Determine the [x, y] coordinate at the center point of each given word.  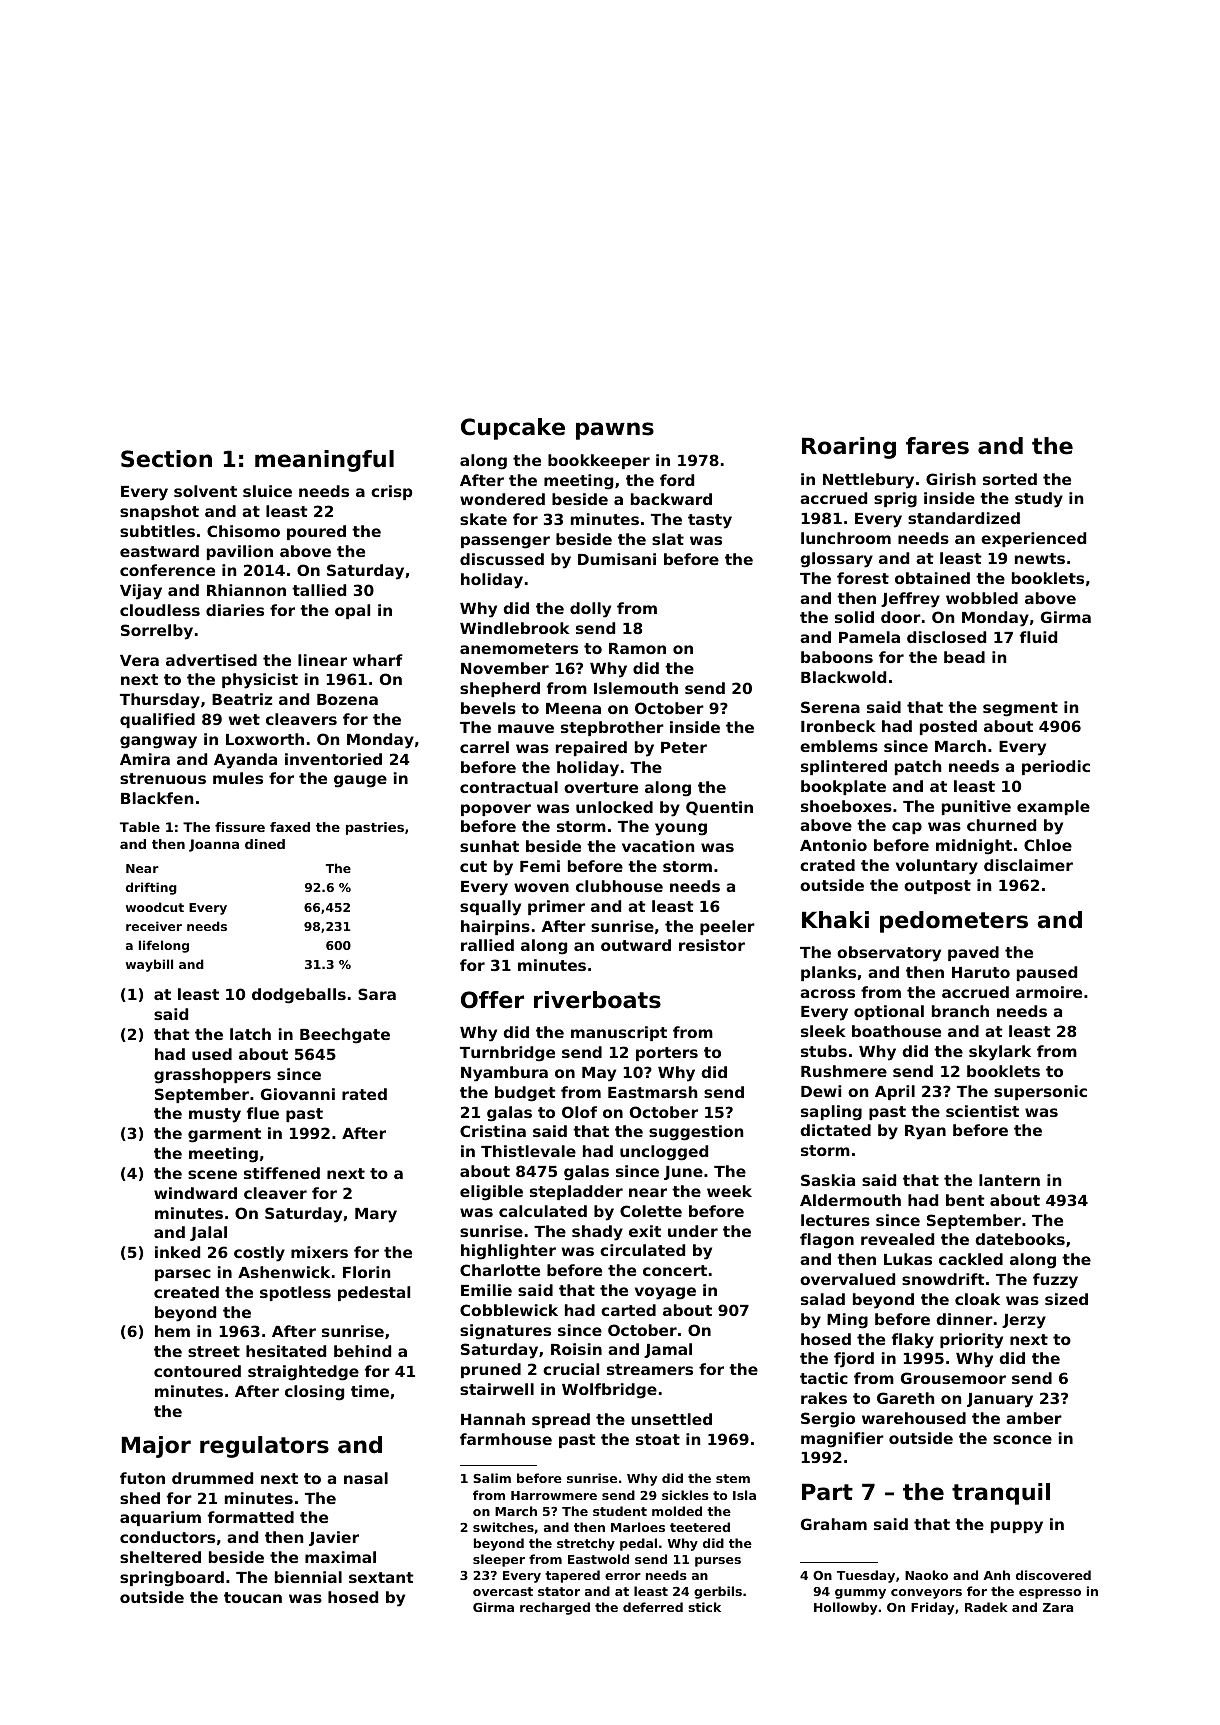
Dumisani [617, 559]
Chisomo [243, 531]
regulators [264, 1447]
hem [172, 1331]
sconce [1022, 1439]
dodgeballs [299, 996]
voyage [665, 1293]
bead [964, 657]
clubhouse [619, 886]
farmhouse [506, 1439]
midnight [974, 847]
